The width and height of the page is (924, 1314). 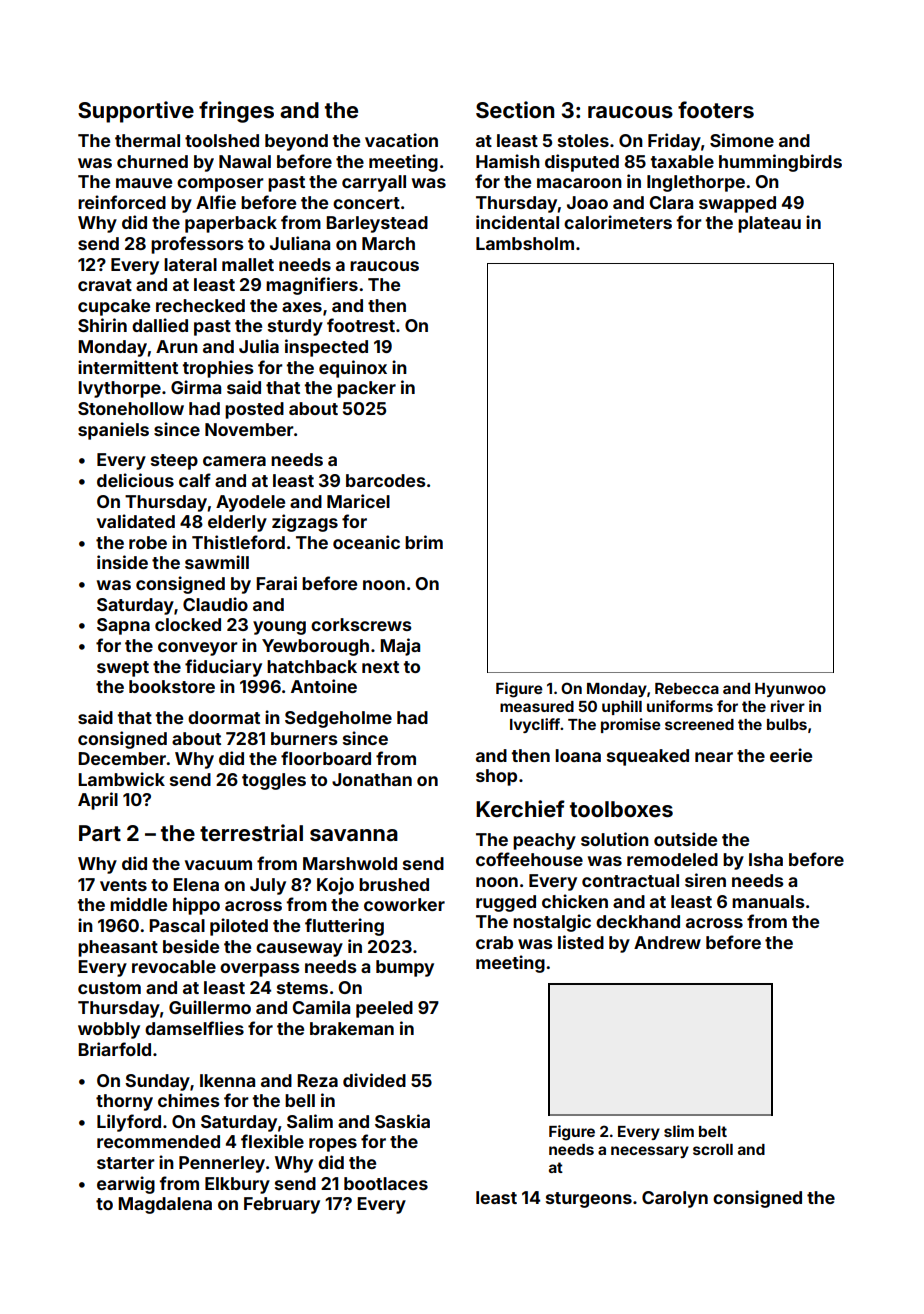 What do you see at coordinates (515, 110) in the page?
I see `Section` at bounding box center [515, 110].
